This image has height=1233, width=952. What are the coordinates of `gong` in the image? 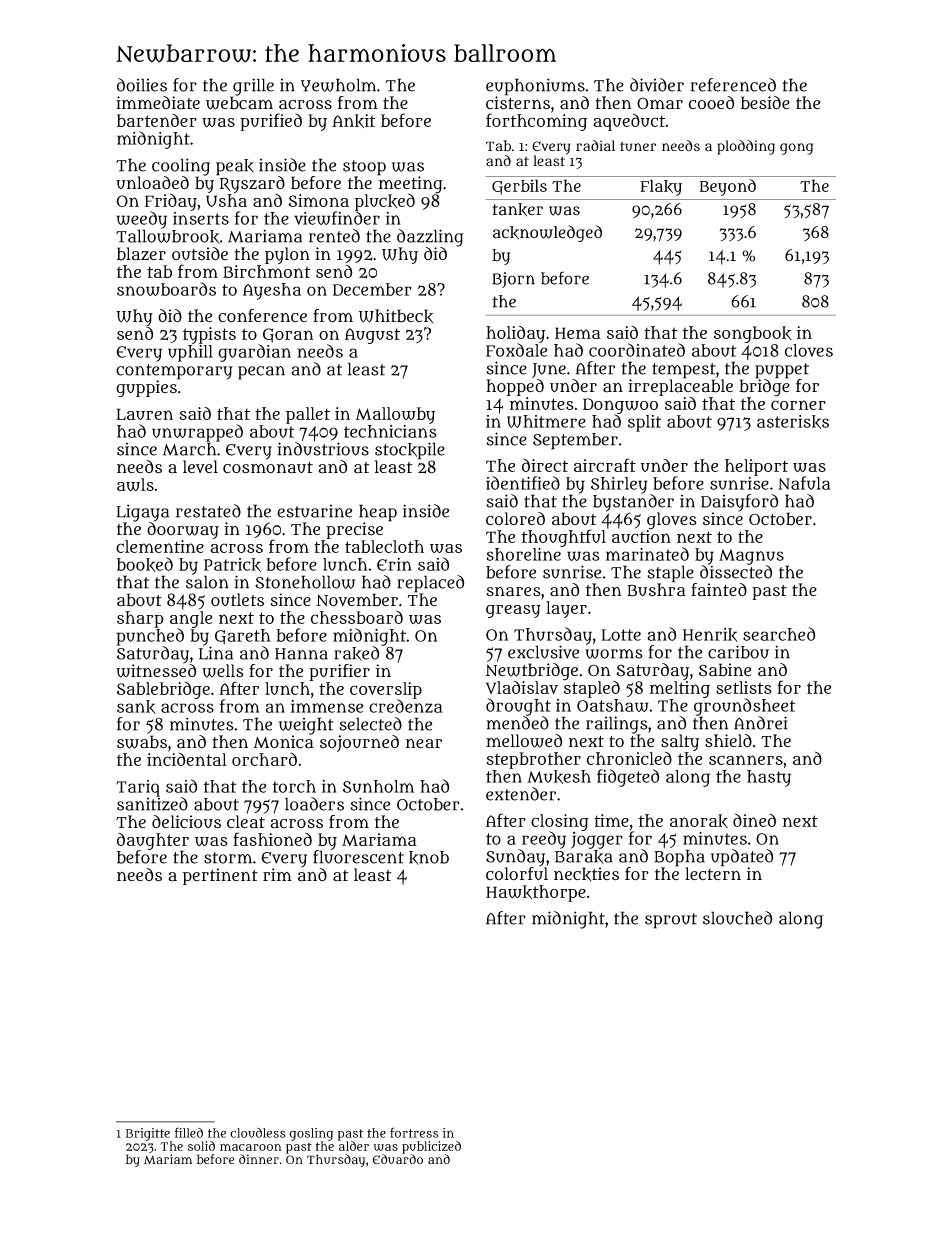 It's located at (796, 149).
